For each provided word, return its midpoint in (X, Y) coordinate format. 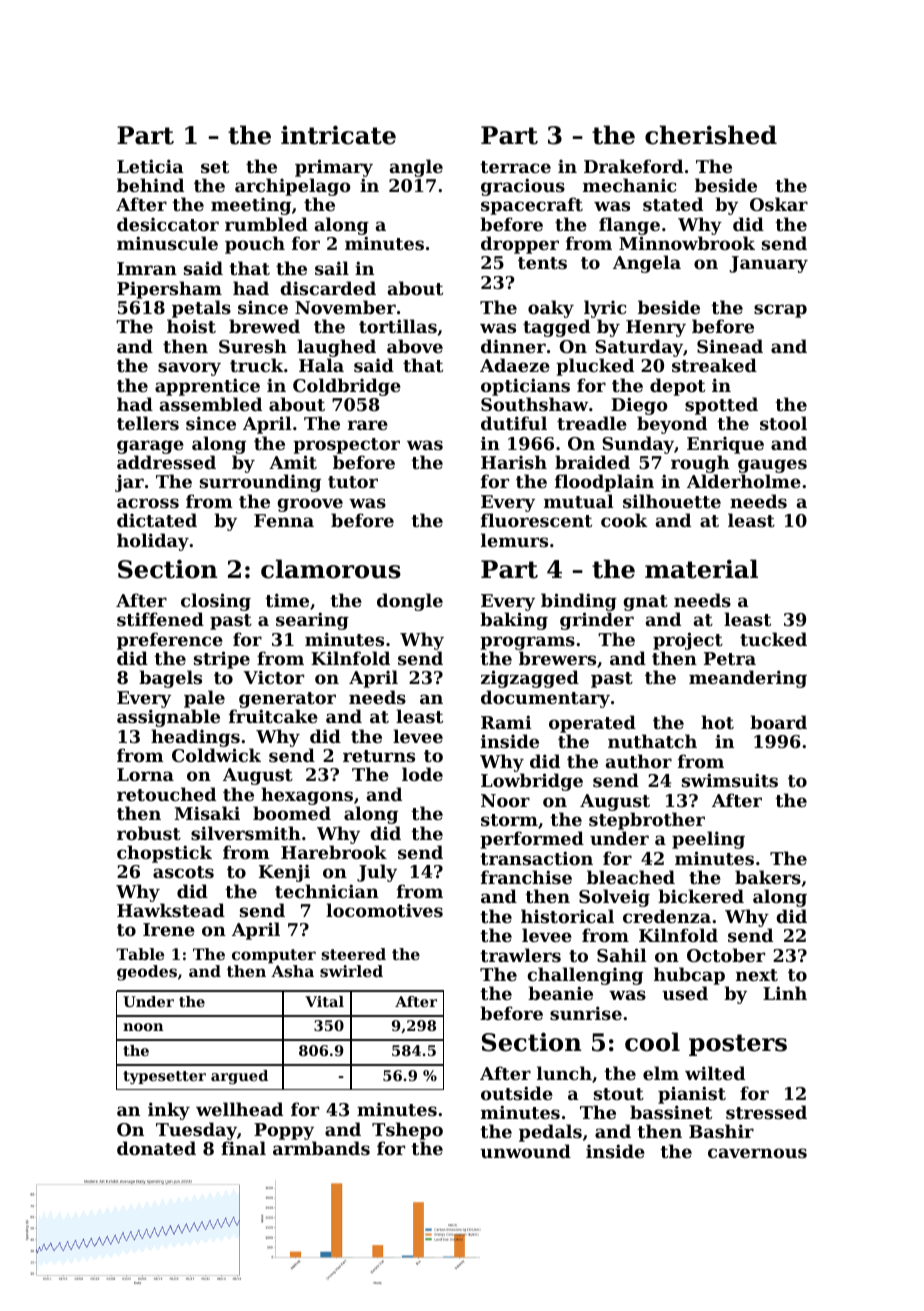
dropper (520, 245)
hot (717, 722)
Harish (514, 462)
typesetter (164, 1077)
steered (353, 954)
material (701, 569)
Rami (506, 722)
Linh (785, 993)
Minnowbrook (687, 243)
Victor (273, 677)
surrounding (260, 483)
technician (327, 891)
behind (150, 185)
